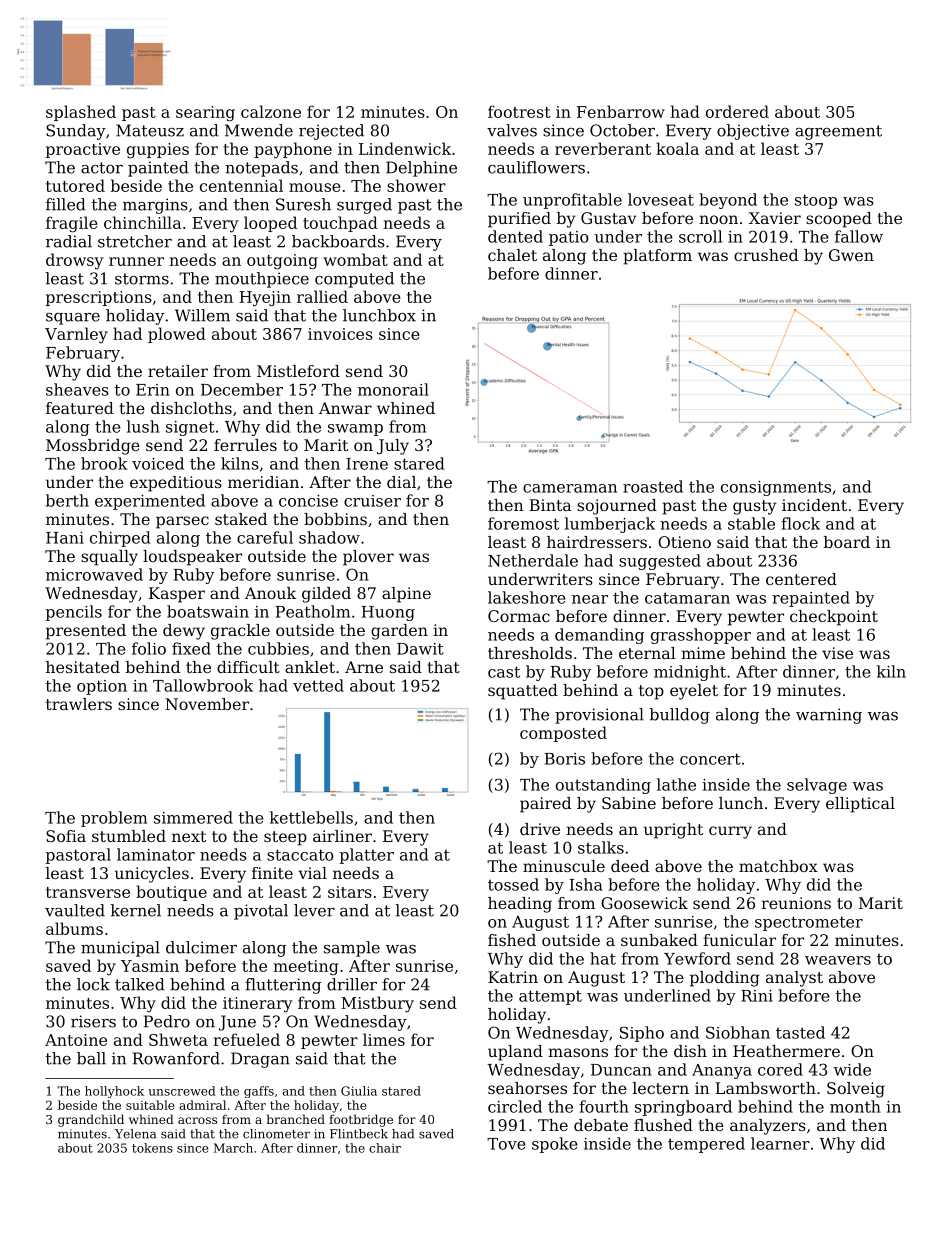 The width and height of the image is (952, 1233). Describe the element at coordinates (405, 148) in the image. I see `Lindenwick` at that location.
